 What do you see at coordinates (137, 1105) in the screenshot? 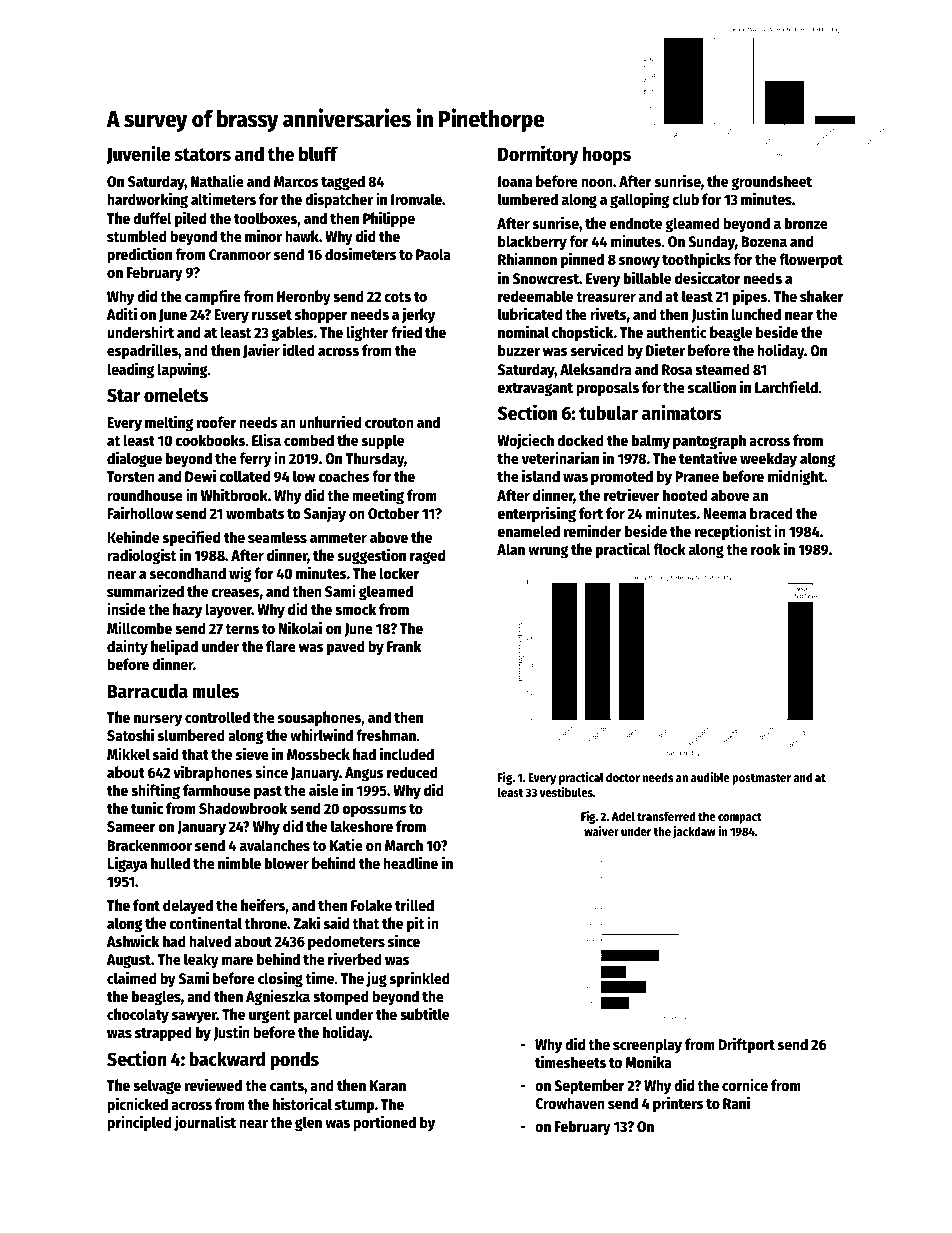
I see `picnicked` at bounding box center [137, 1105].
